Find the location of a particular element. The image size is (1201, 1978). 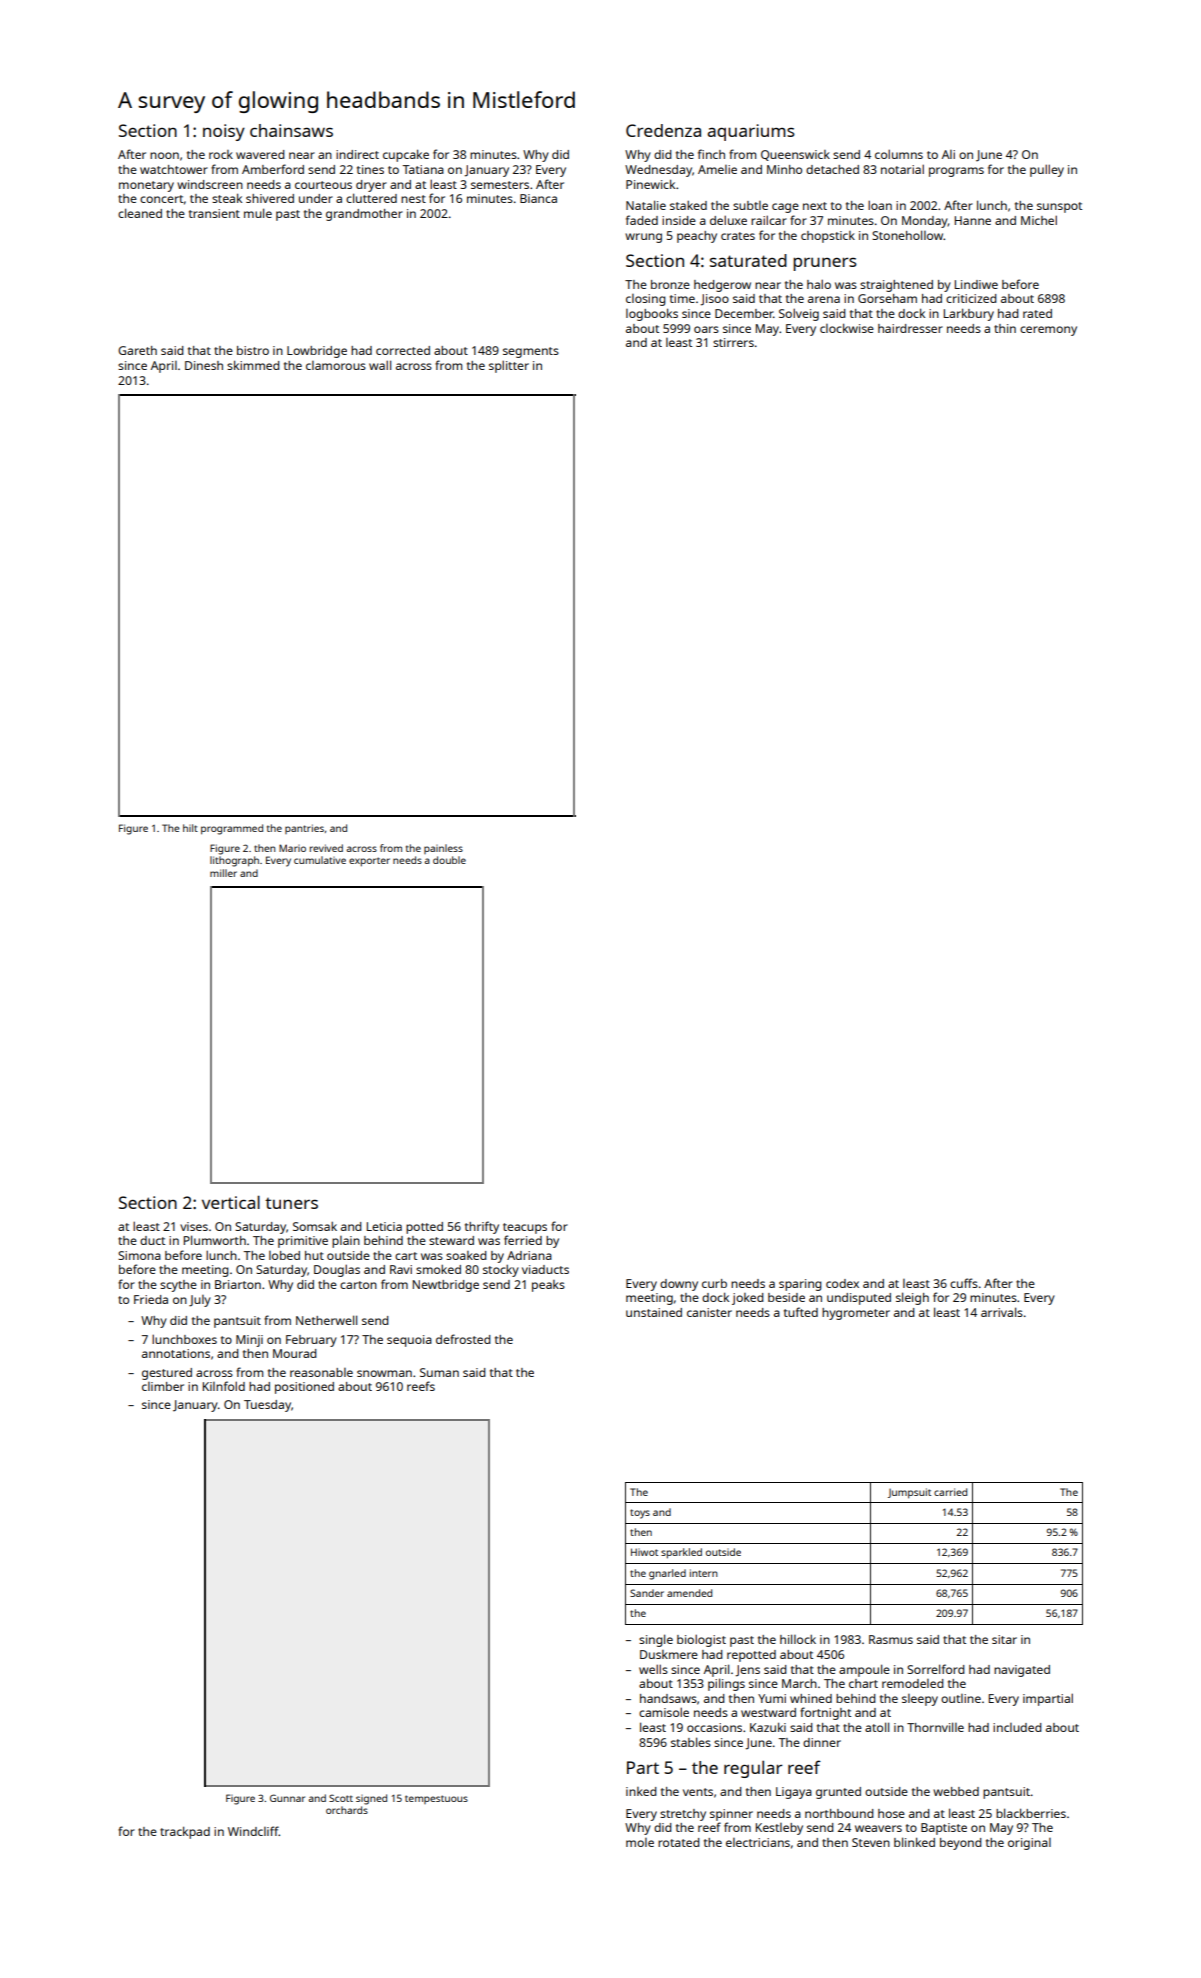

Gunnar is located at coordinates (287, 1798).
